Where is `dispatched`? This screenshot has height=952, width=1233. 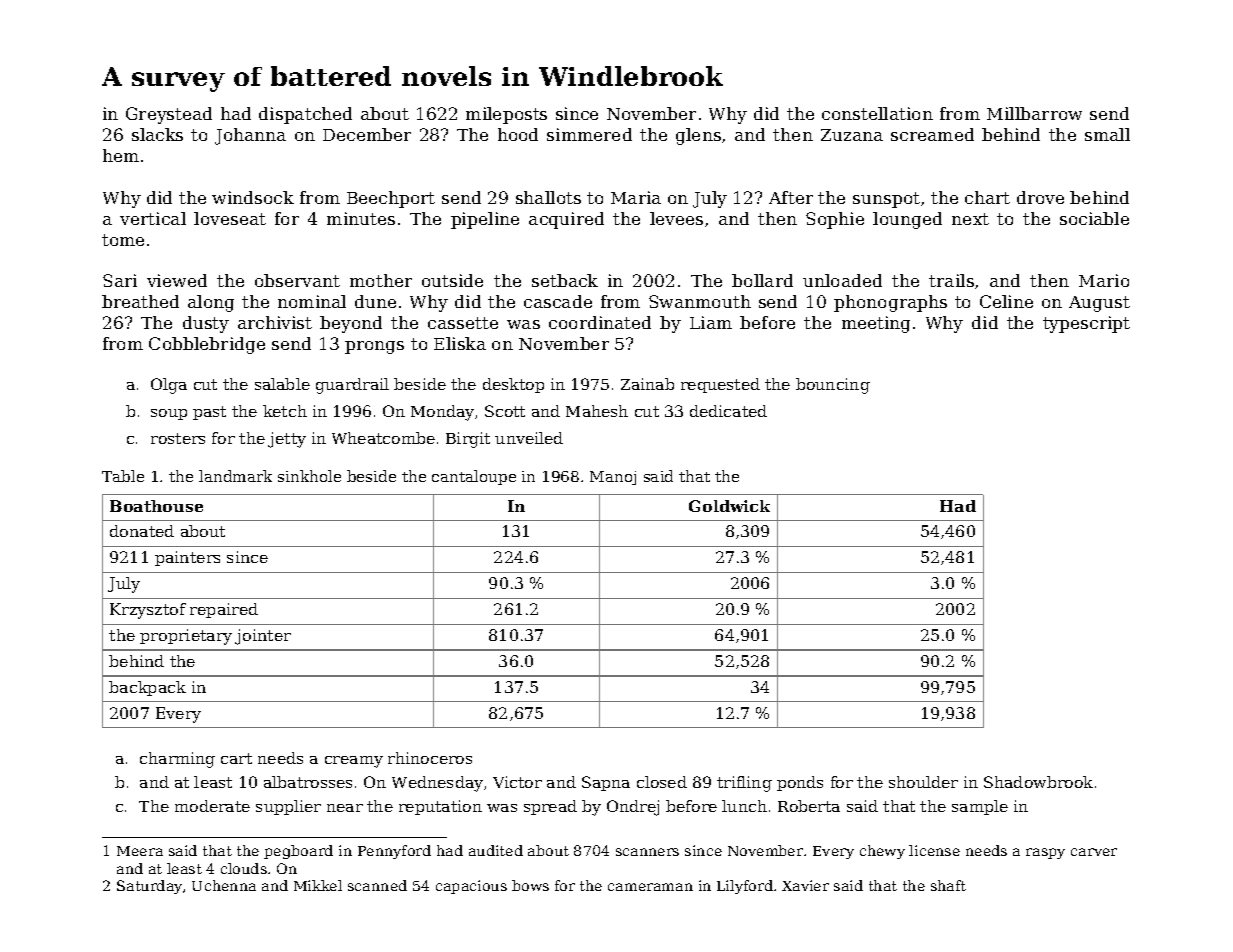
dispatched is located at coordinates (305, 115).
